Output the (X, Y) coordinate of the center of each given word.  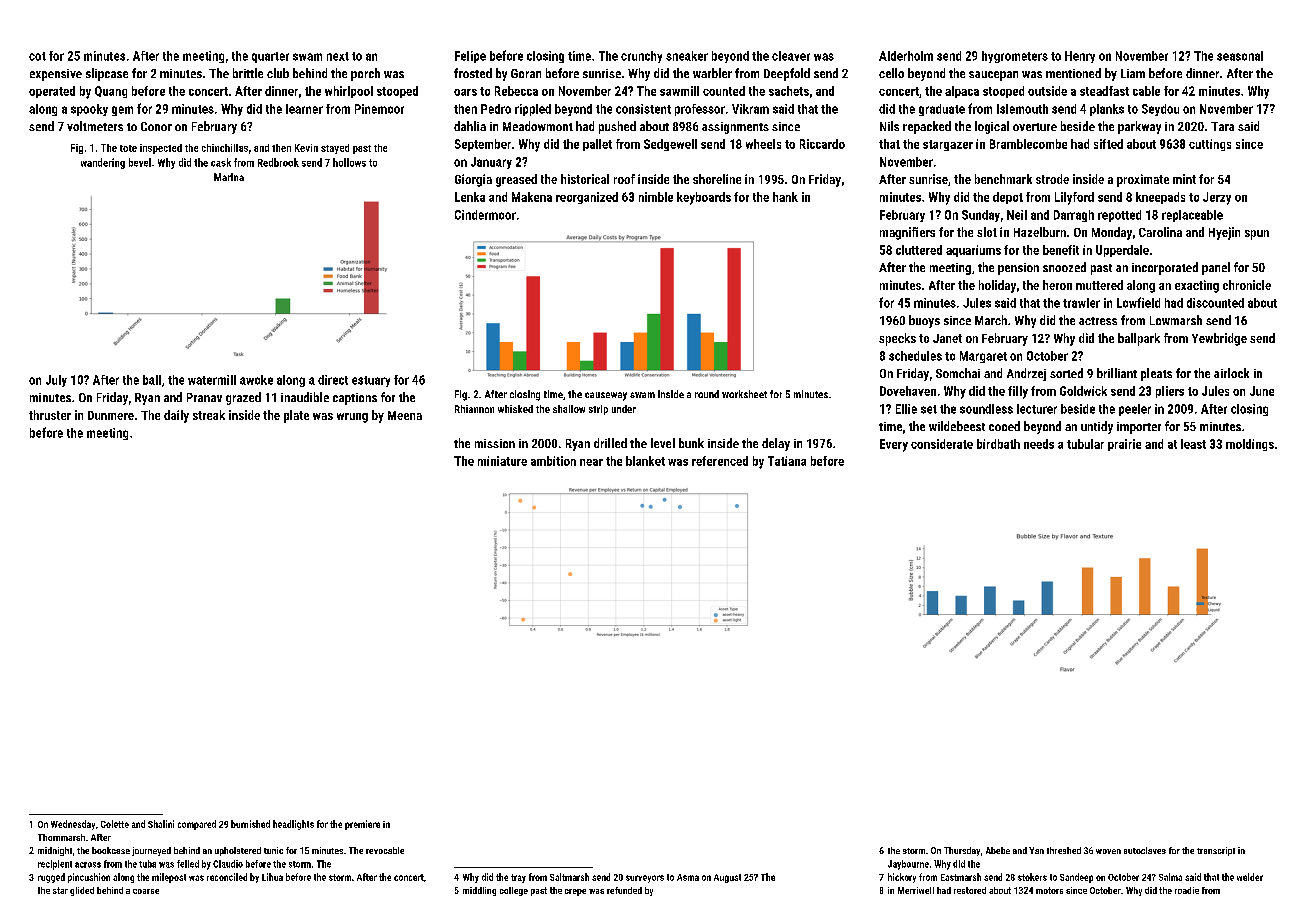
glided (82, 891)
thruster (50, 415)
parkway (1139, 127)
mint (1184, 179)
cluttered (919, 250)
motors (1049, 890)
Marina (229, 177)
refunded (624, 890)
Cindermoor (485, 215)
